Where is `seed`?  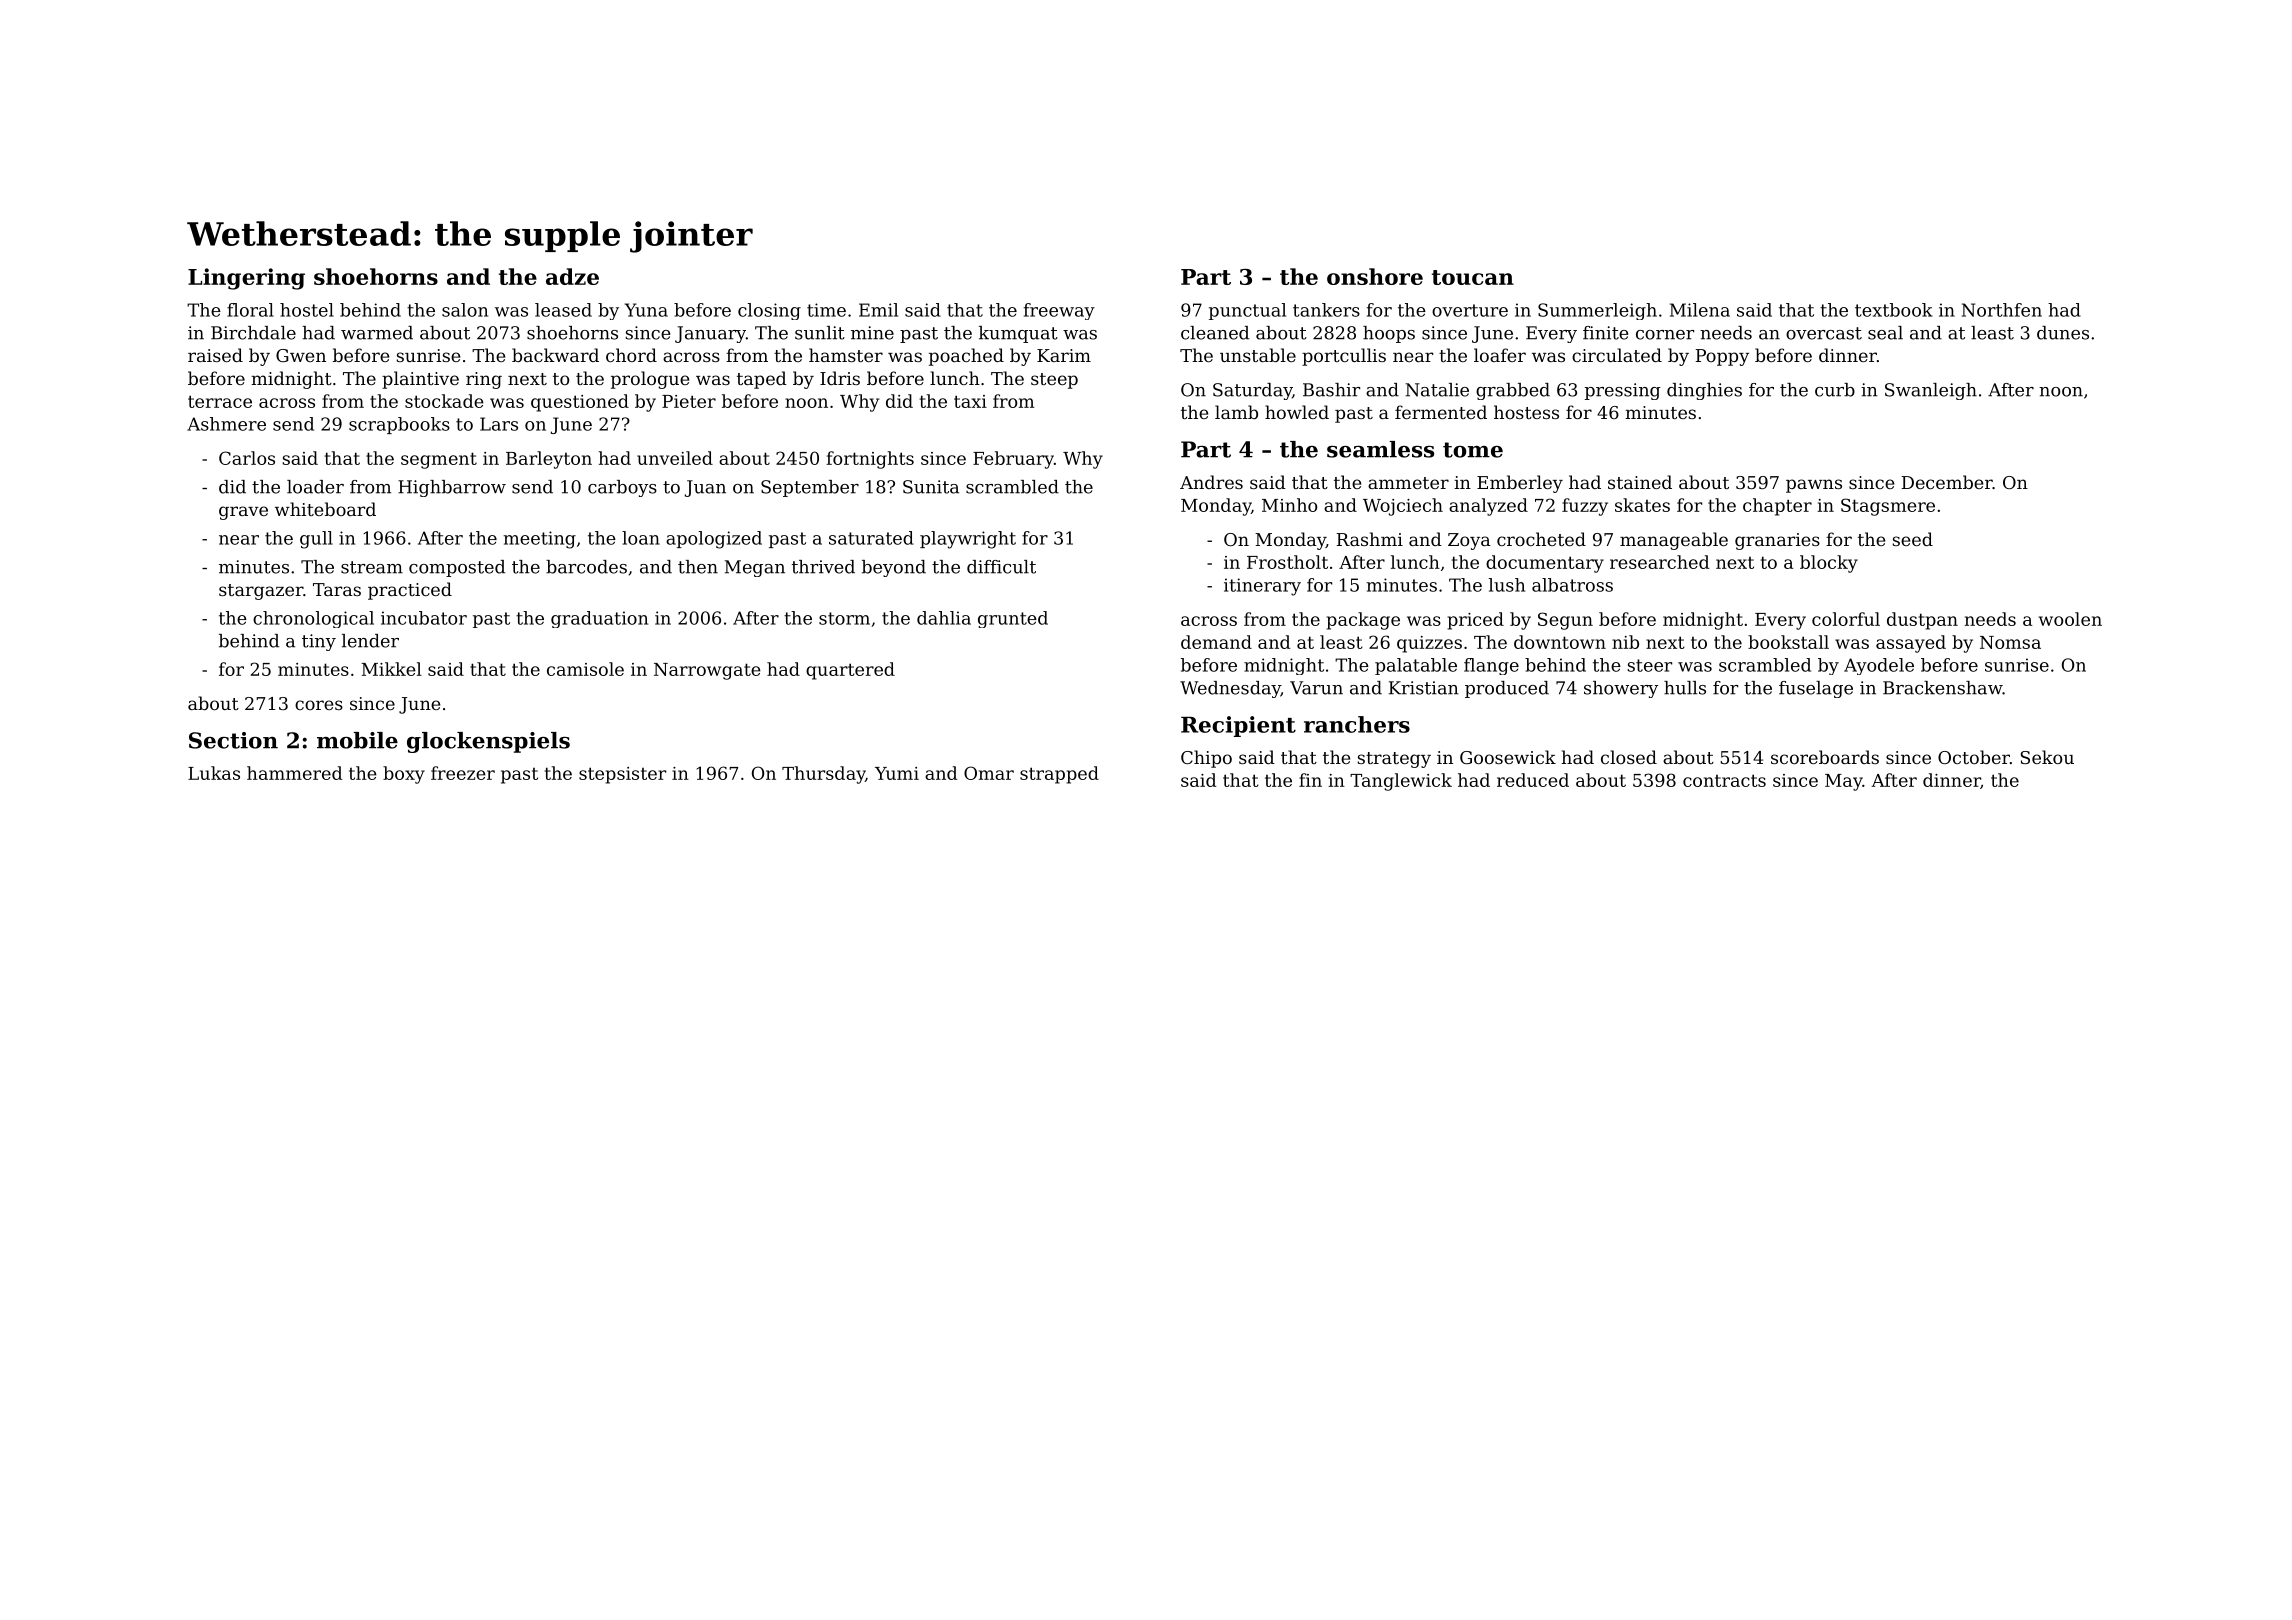
seed is located at coordinates (1912, 539).
